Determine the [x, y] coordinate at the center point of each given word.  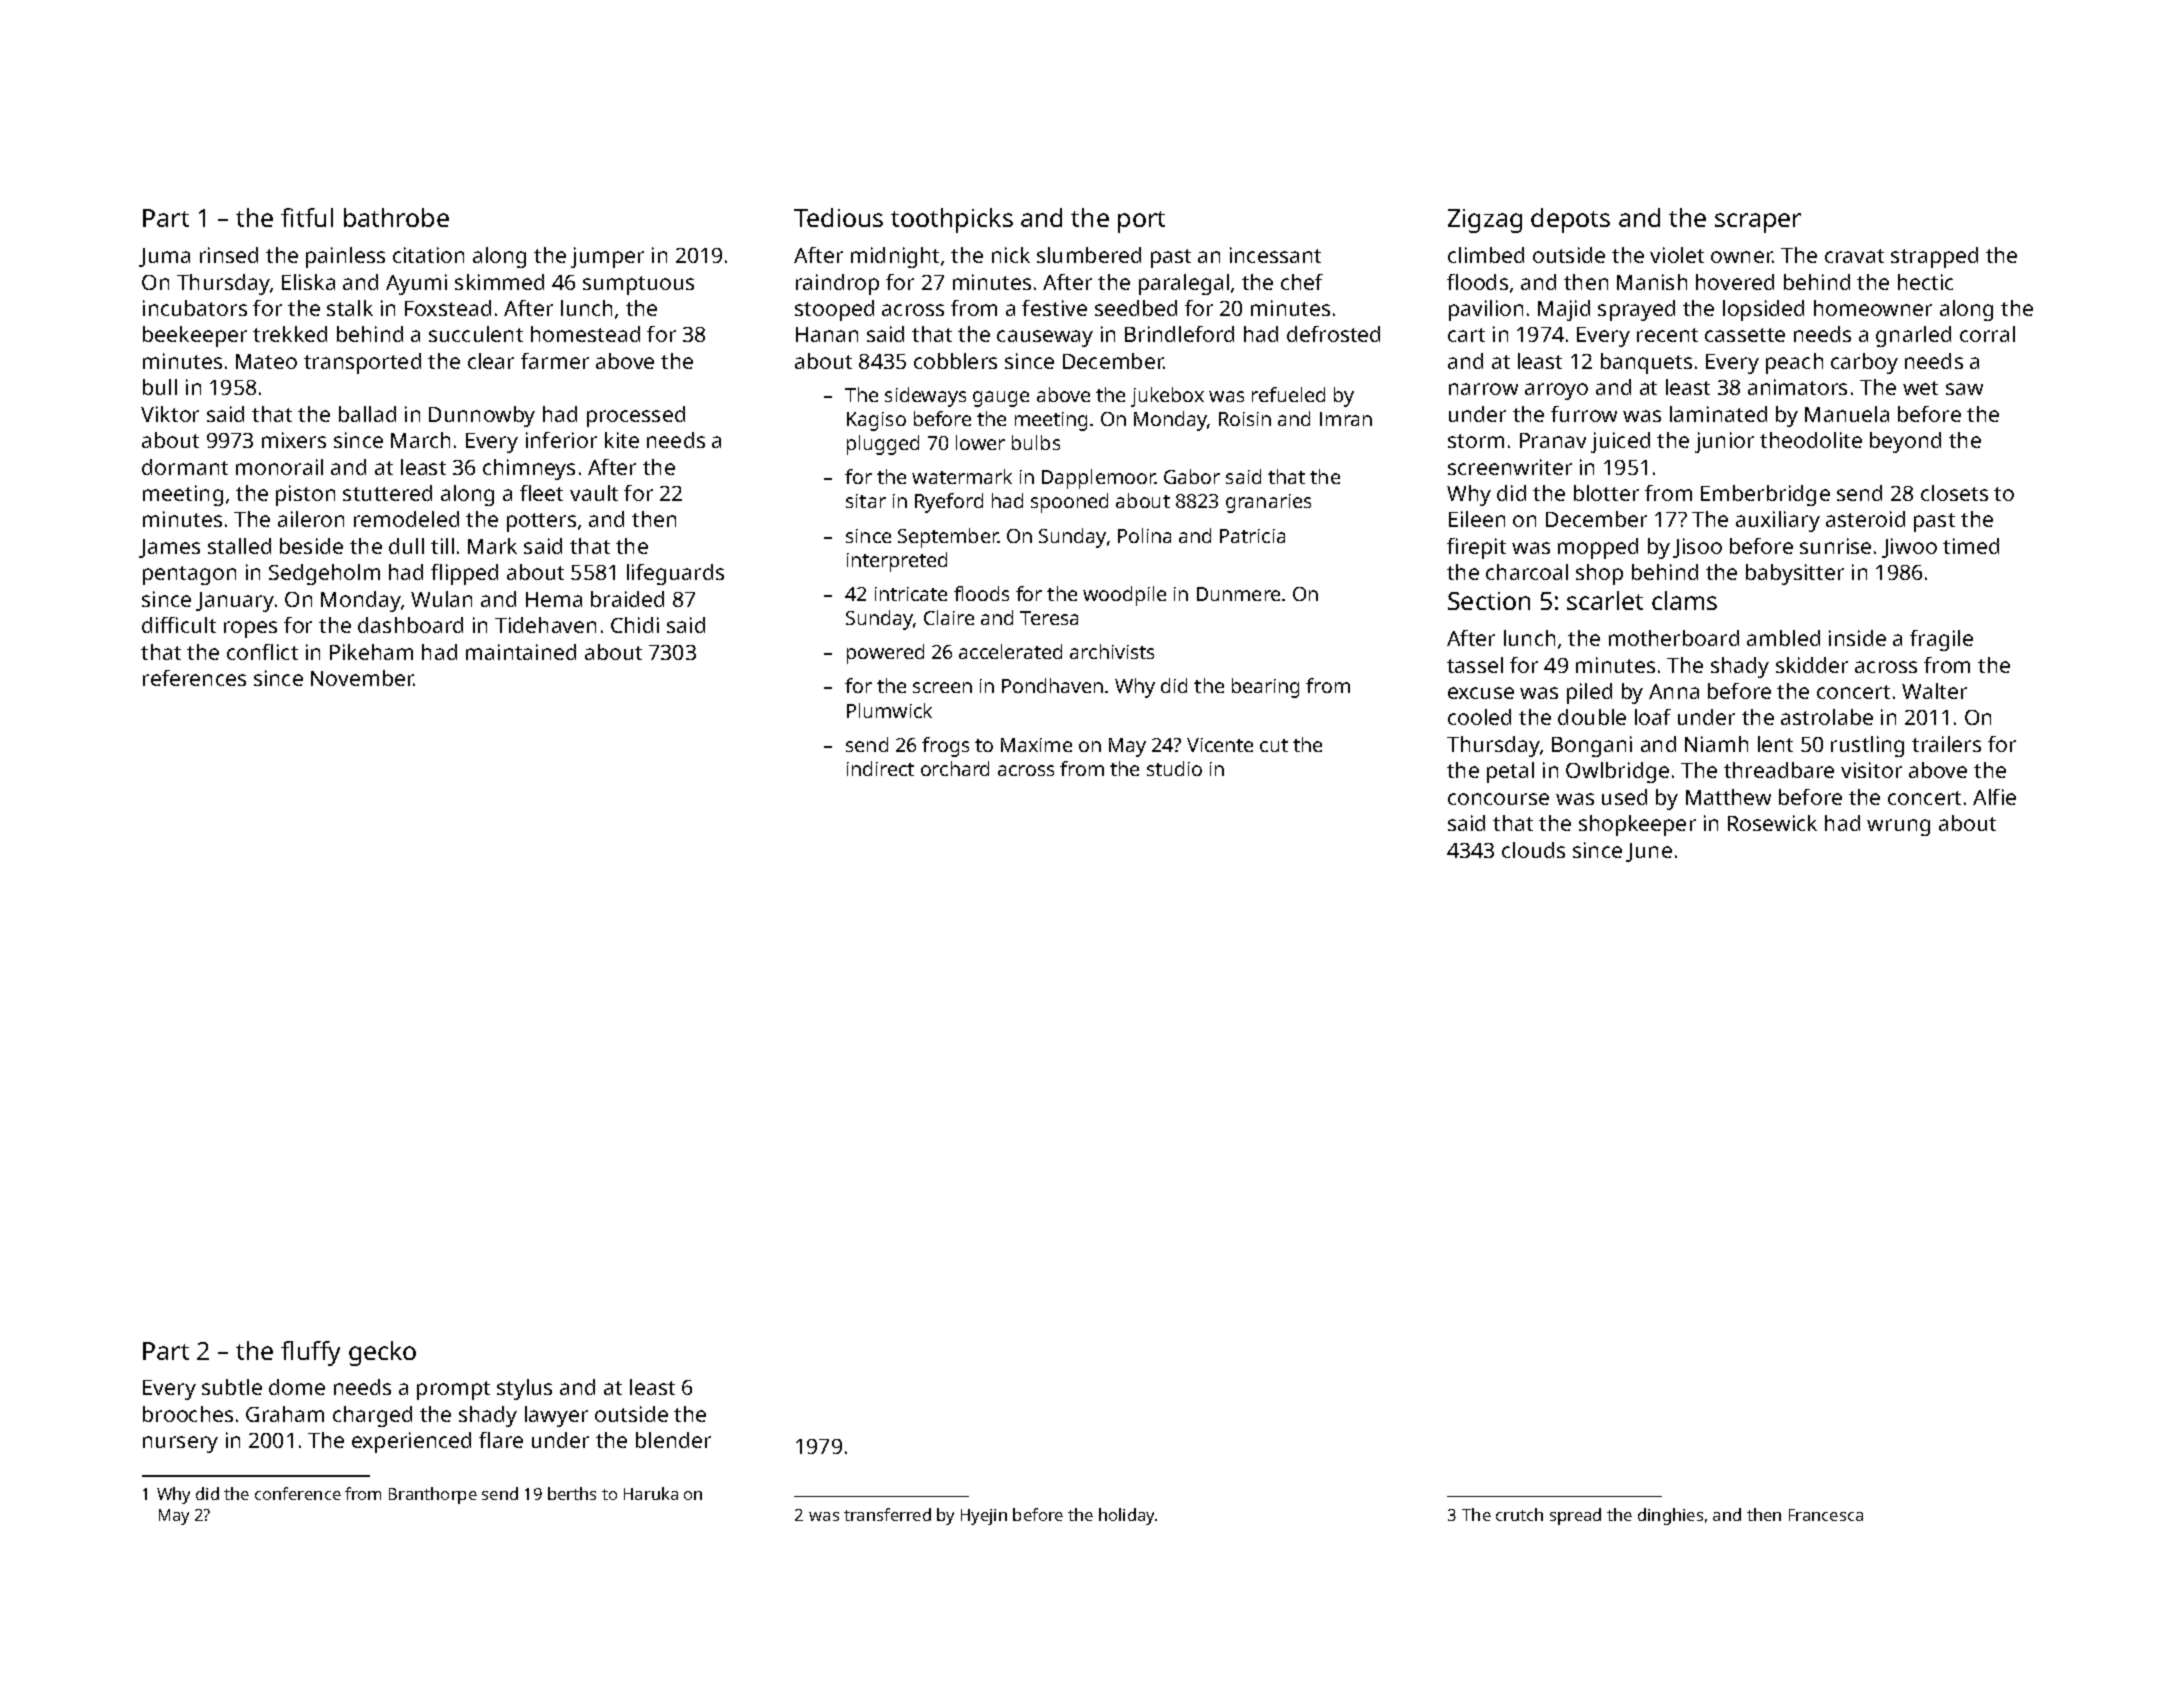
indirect [880, 768]
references [194, 678]
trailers [1946, 744]
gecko [382, 1353]
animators [1797, 387]
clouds [1533, 850]
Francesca [1826, 1515]
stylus [524, 1389]
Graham [285, 1414]
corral [1987, 334]
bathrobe [396, 217]
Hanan [827, 334]
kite [622, 440]
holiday [1127, 1516]
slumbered [1089, 255]
